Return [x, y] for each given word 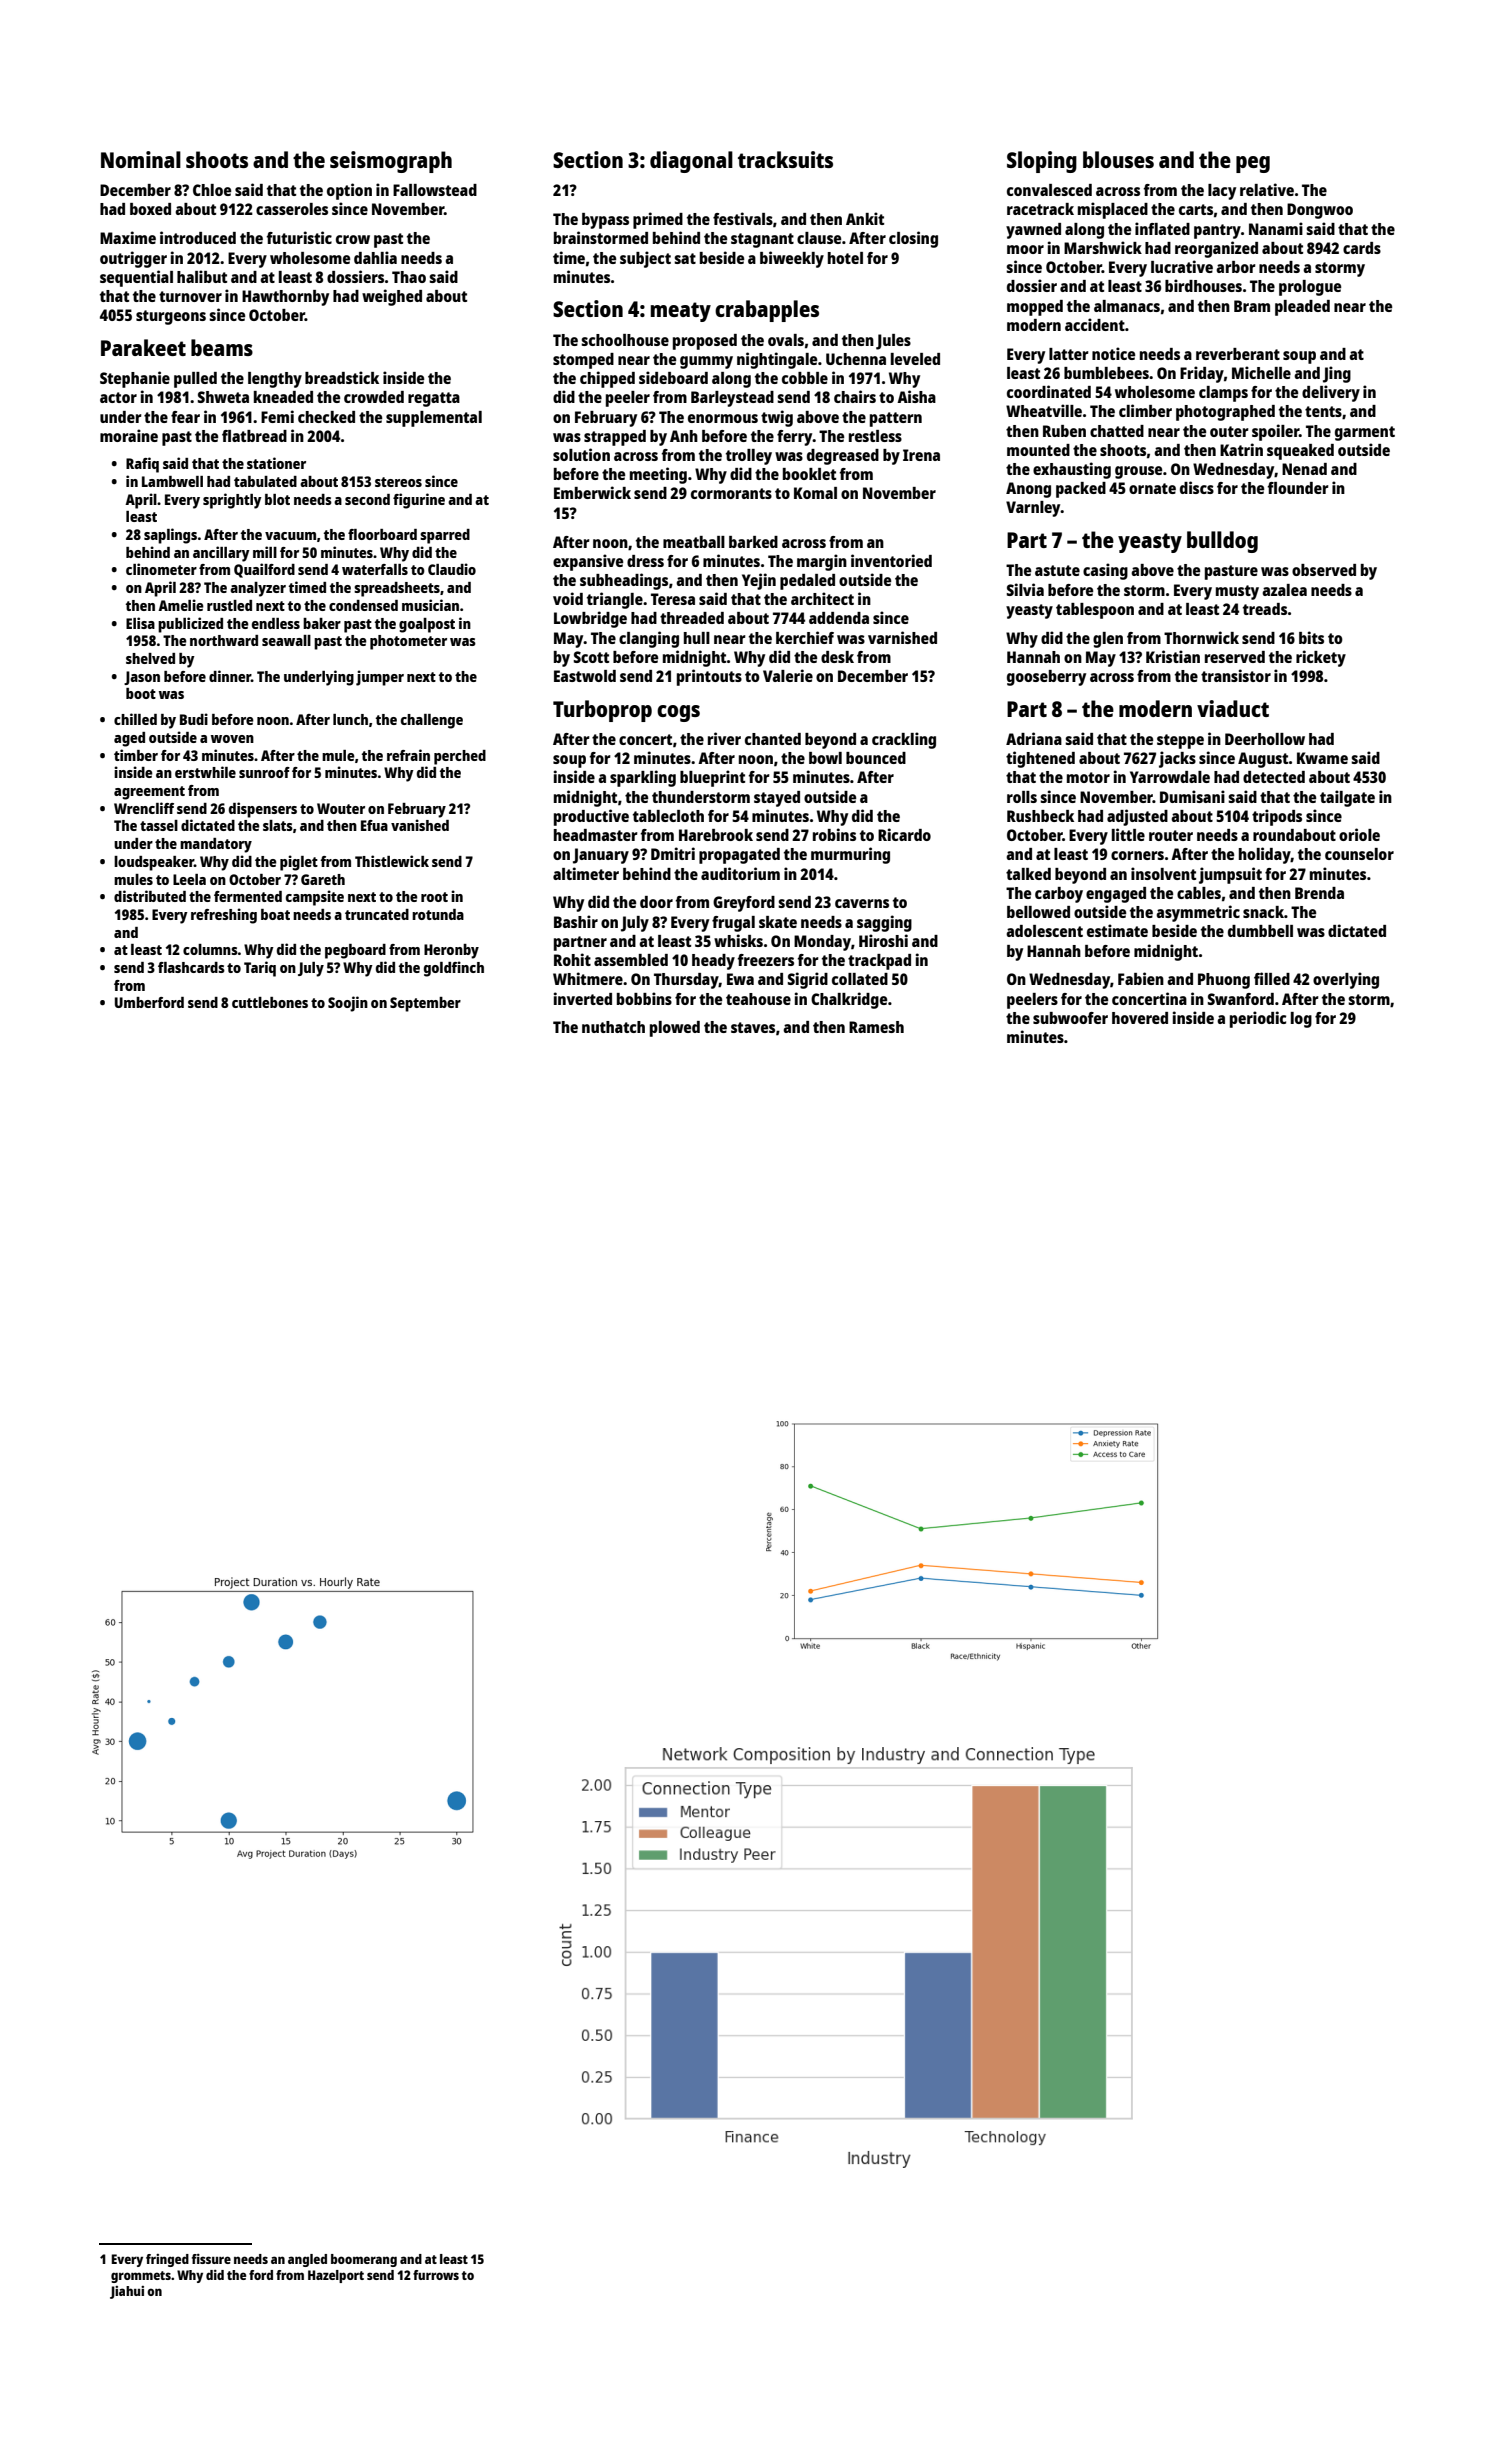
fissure [211, 2259]
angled [307, 2260]
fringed [167, 2260]
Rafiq [142, 465]
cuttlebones [270, 1002]
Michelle [1261, 372]
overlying [1346, 980]
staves [753, 1027]
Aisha [916, 396]
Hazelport [336, 2276]
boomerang [364, 2260]
